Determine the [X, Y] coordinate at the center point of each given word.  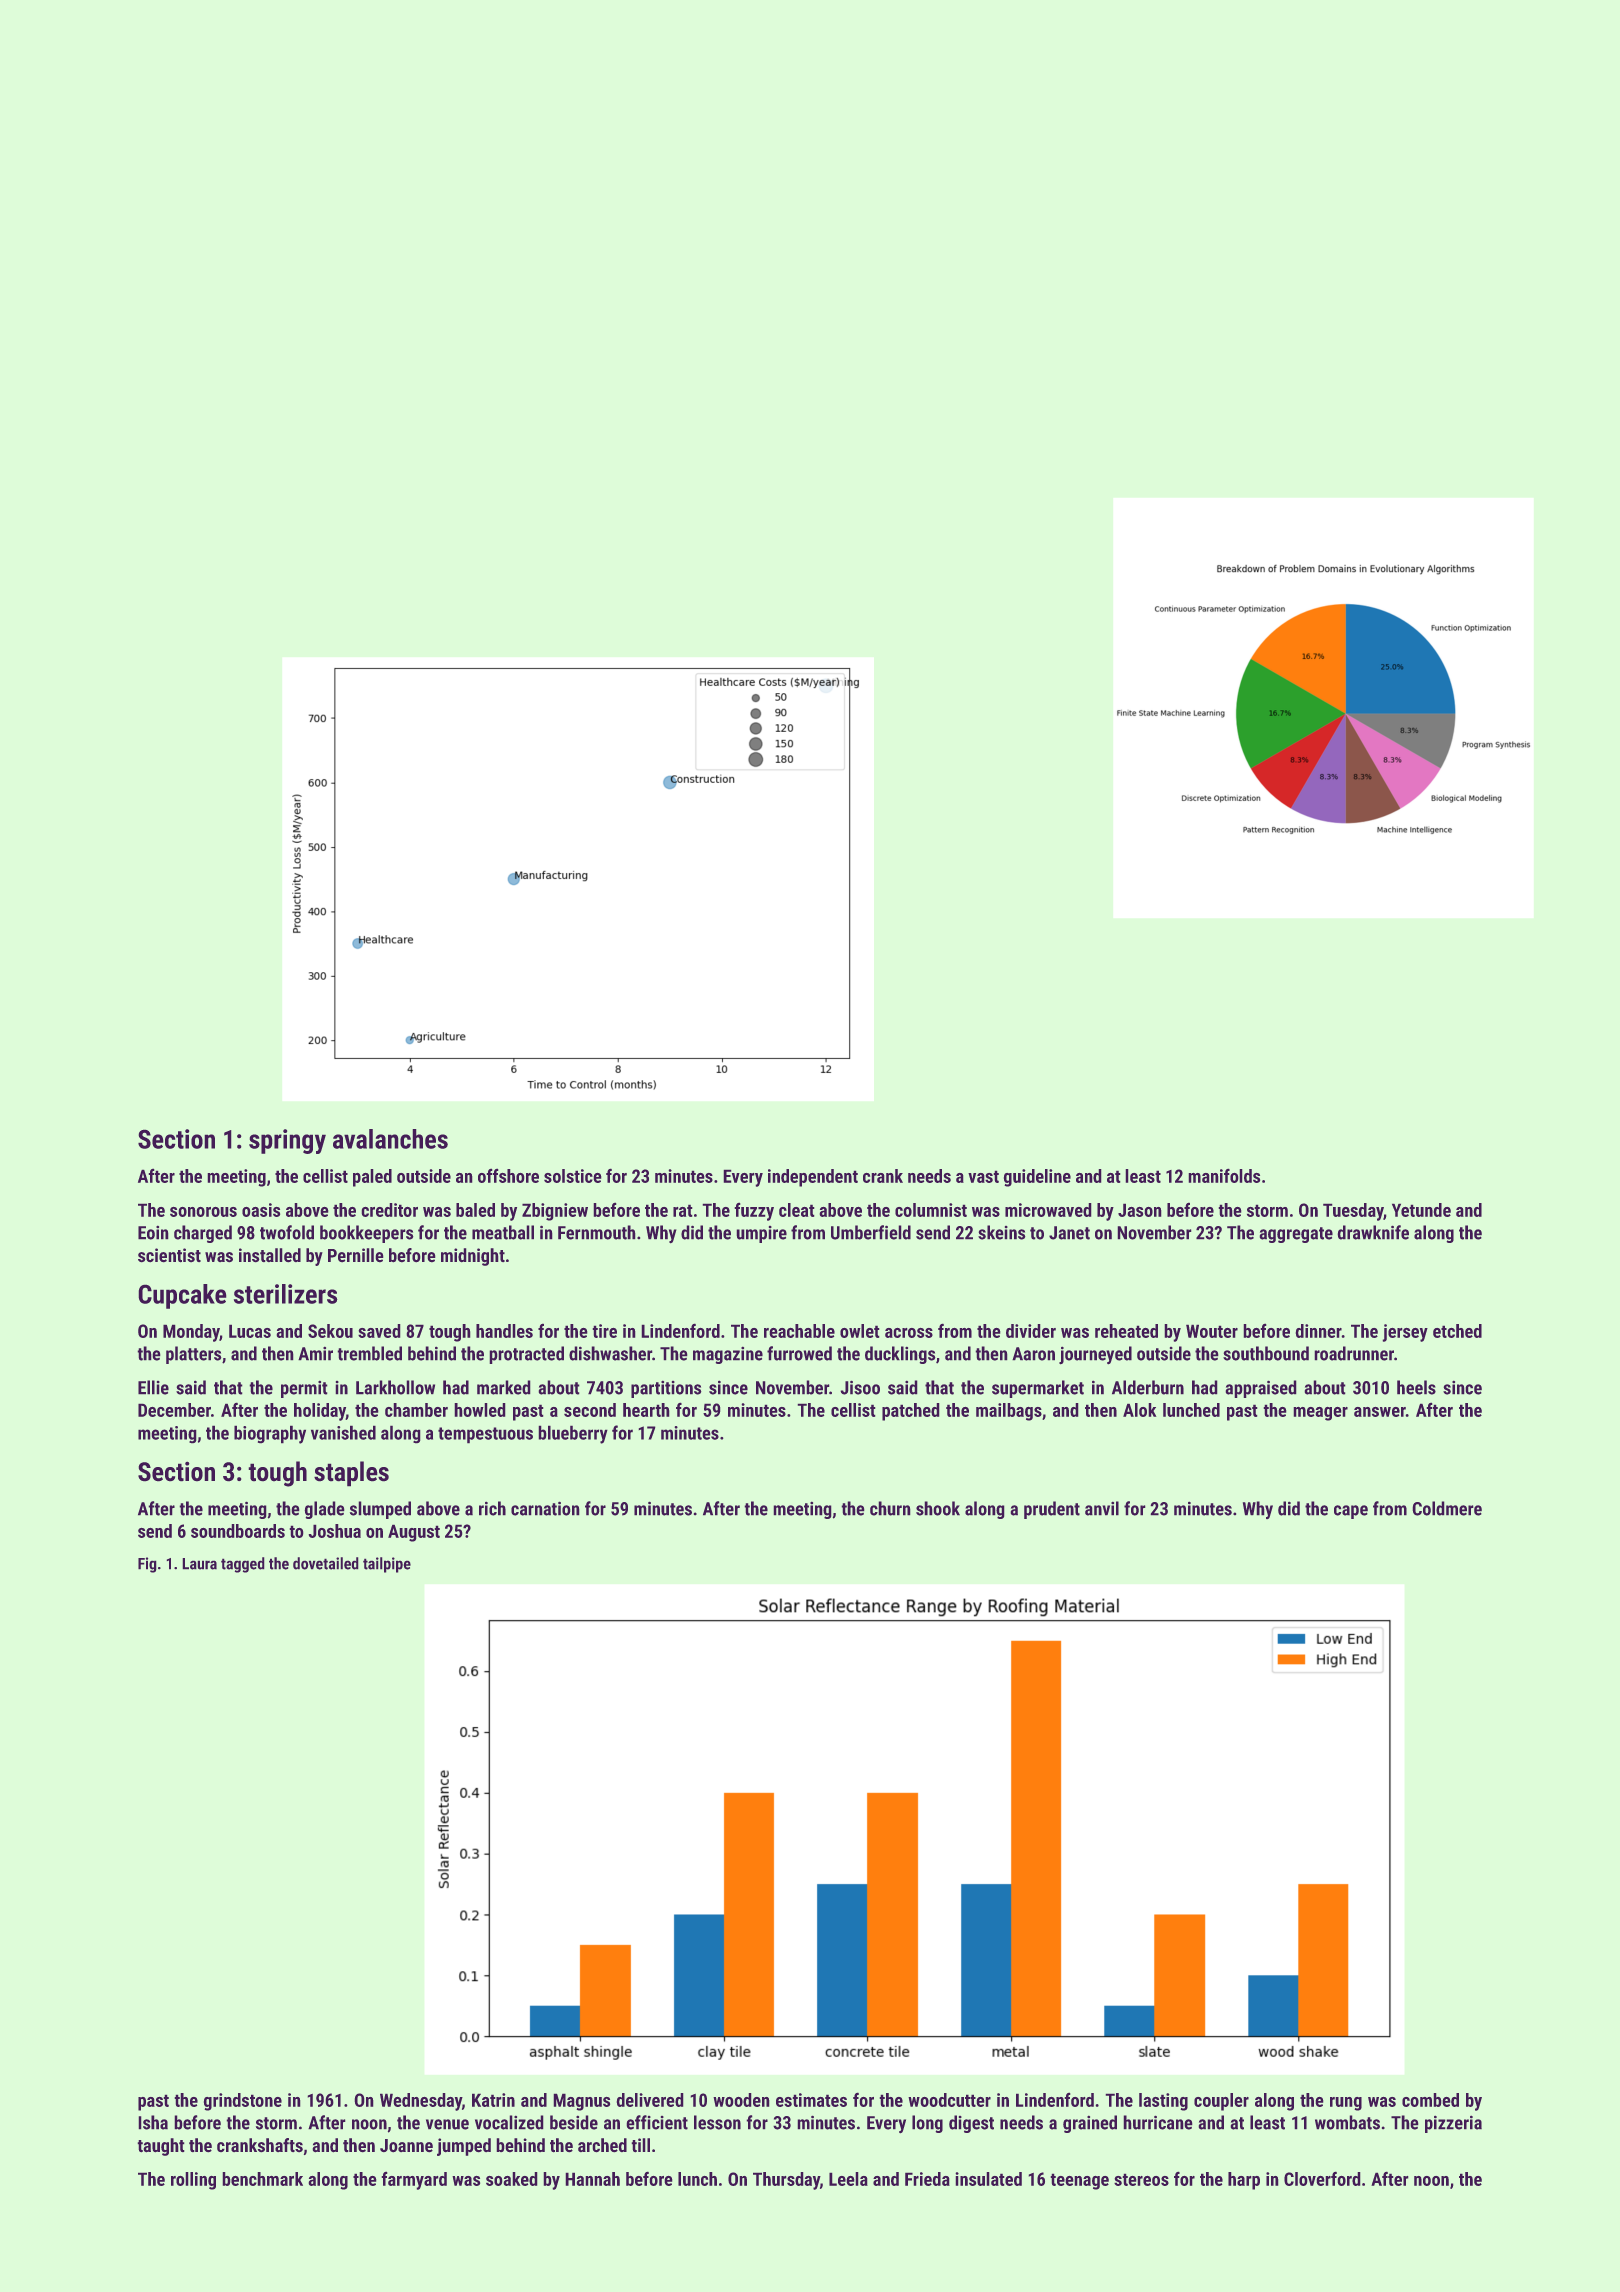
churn [890, 1508]
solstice [572, 1176]
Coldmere [1447, 1508]
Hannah [593, 2179]
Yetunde [1421, 1210]
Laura [200, 1564]
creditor [390, 1210]
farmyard [414, 2181]
